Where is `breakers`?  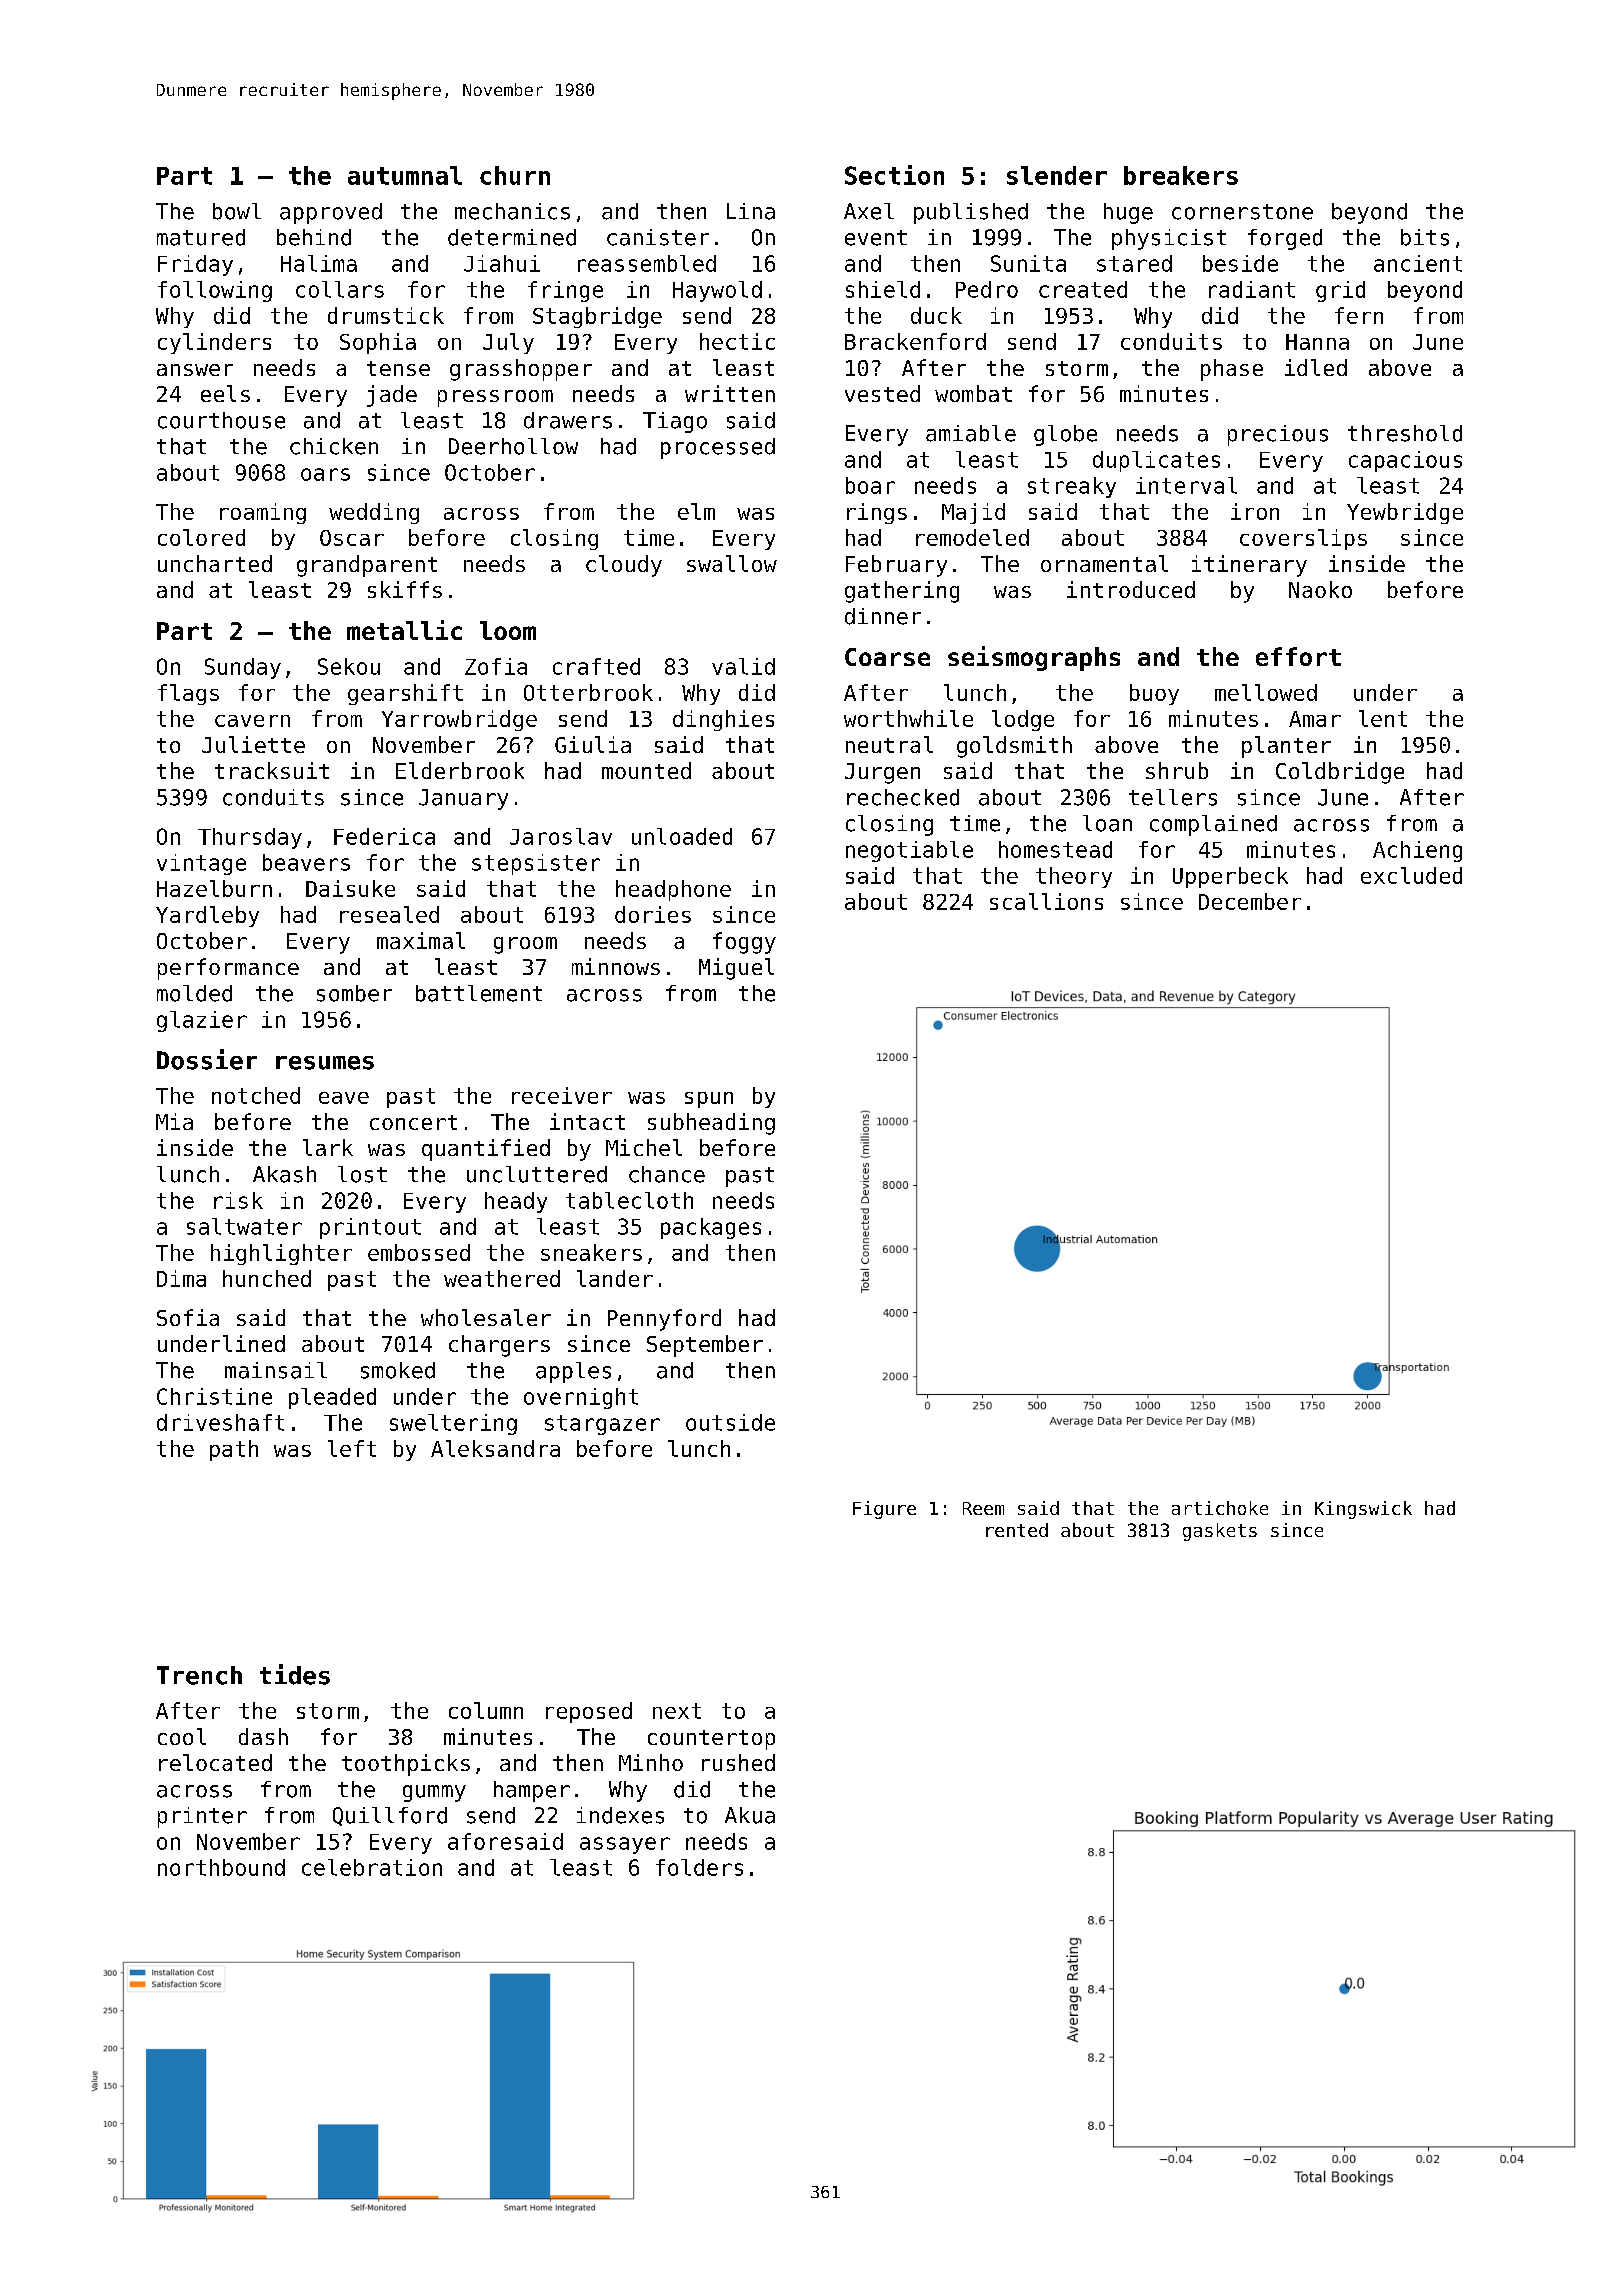
breakers is located at coordinates (1181, 175).
